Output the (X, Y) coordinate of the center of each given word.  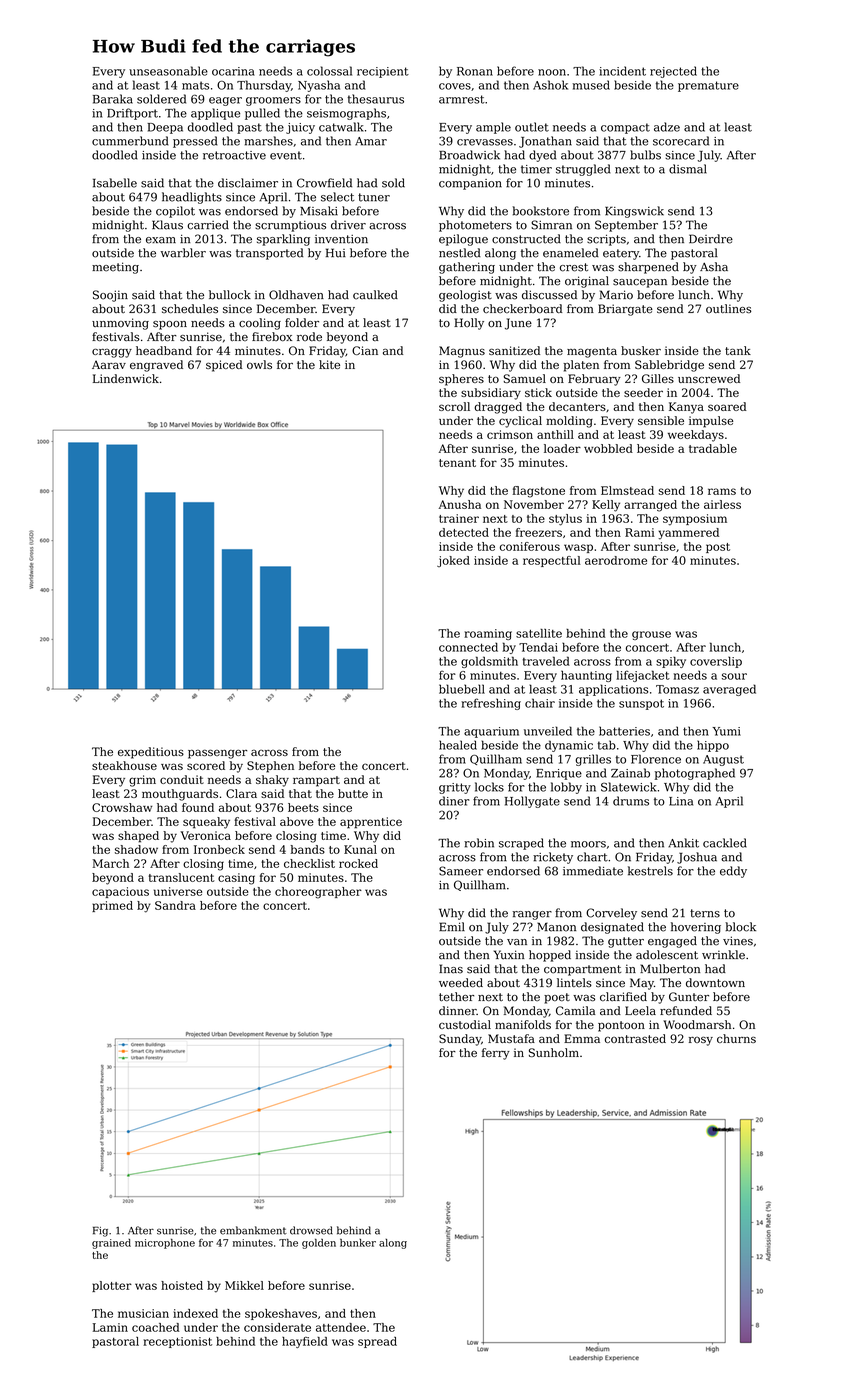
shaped (138, 837)
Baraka (113, 99)
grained (111, 1244)
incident (622, 71)
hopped (550, 956)
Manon (556, 927)
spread (377, 1342)
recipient (383, 72)
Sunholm (554, 1052)
